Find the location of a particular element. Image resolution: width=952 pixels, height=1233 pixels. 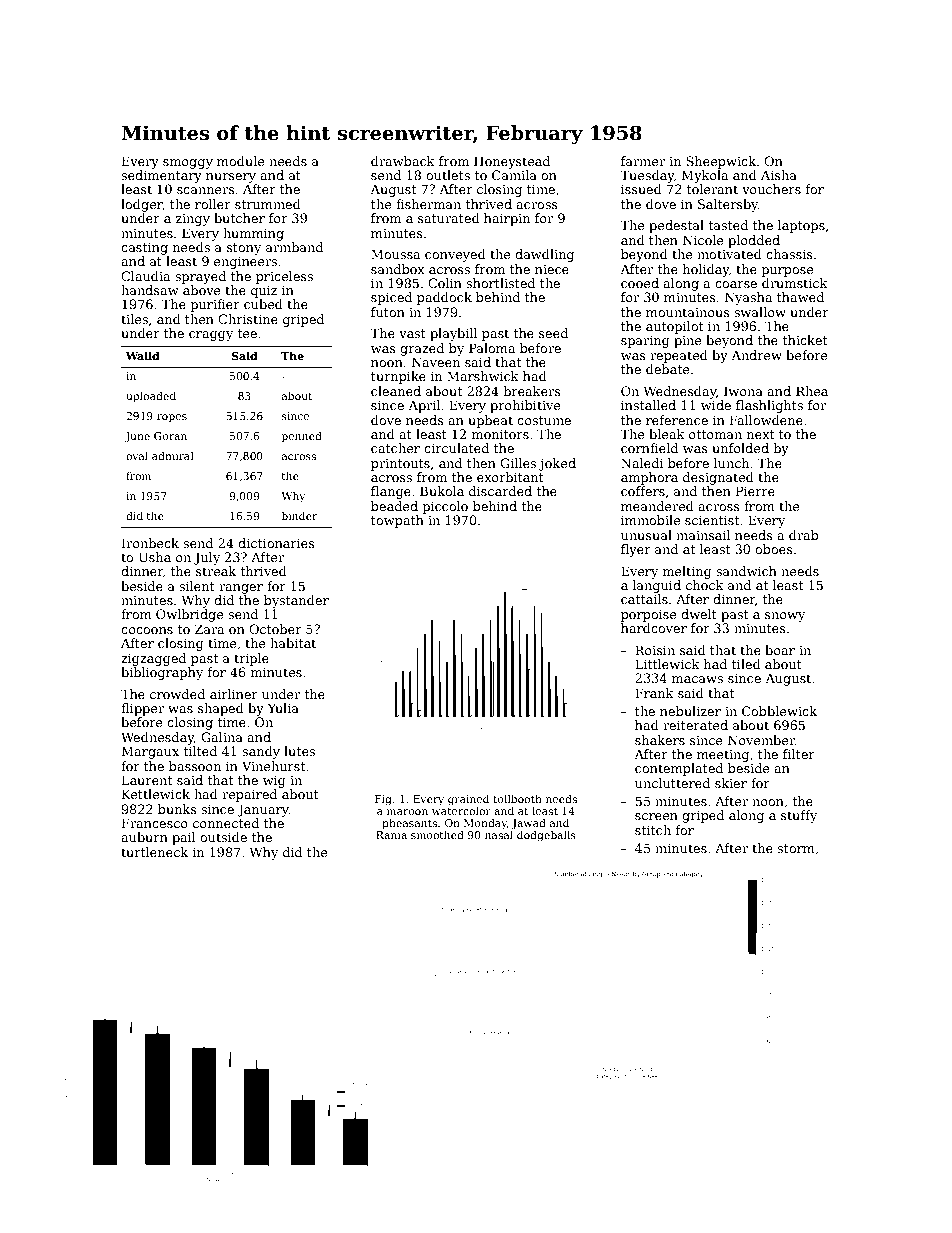

Vinehurst is located at coordinates (273, 766).
